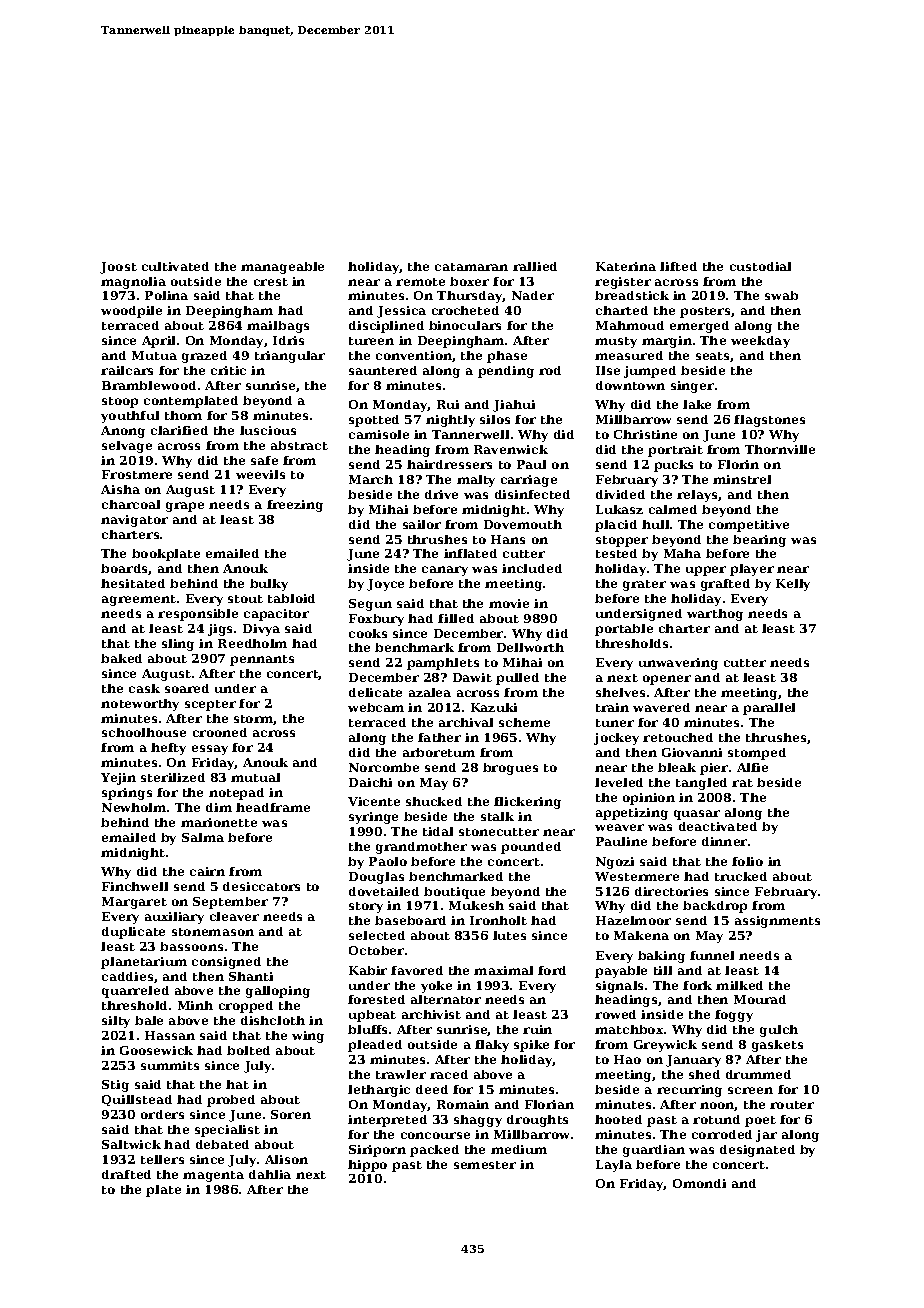 This page has height=1308, width=924. Describe the element at coordinates (633, 920) in the page. I see `Hazelmoor` at that location.
